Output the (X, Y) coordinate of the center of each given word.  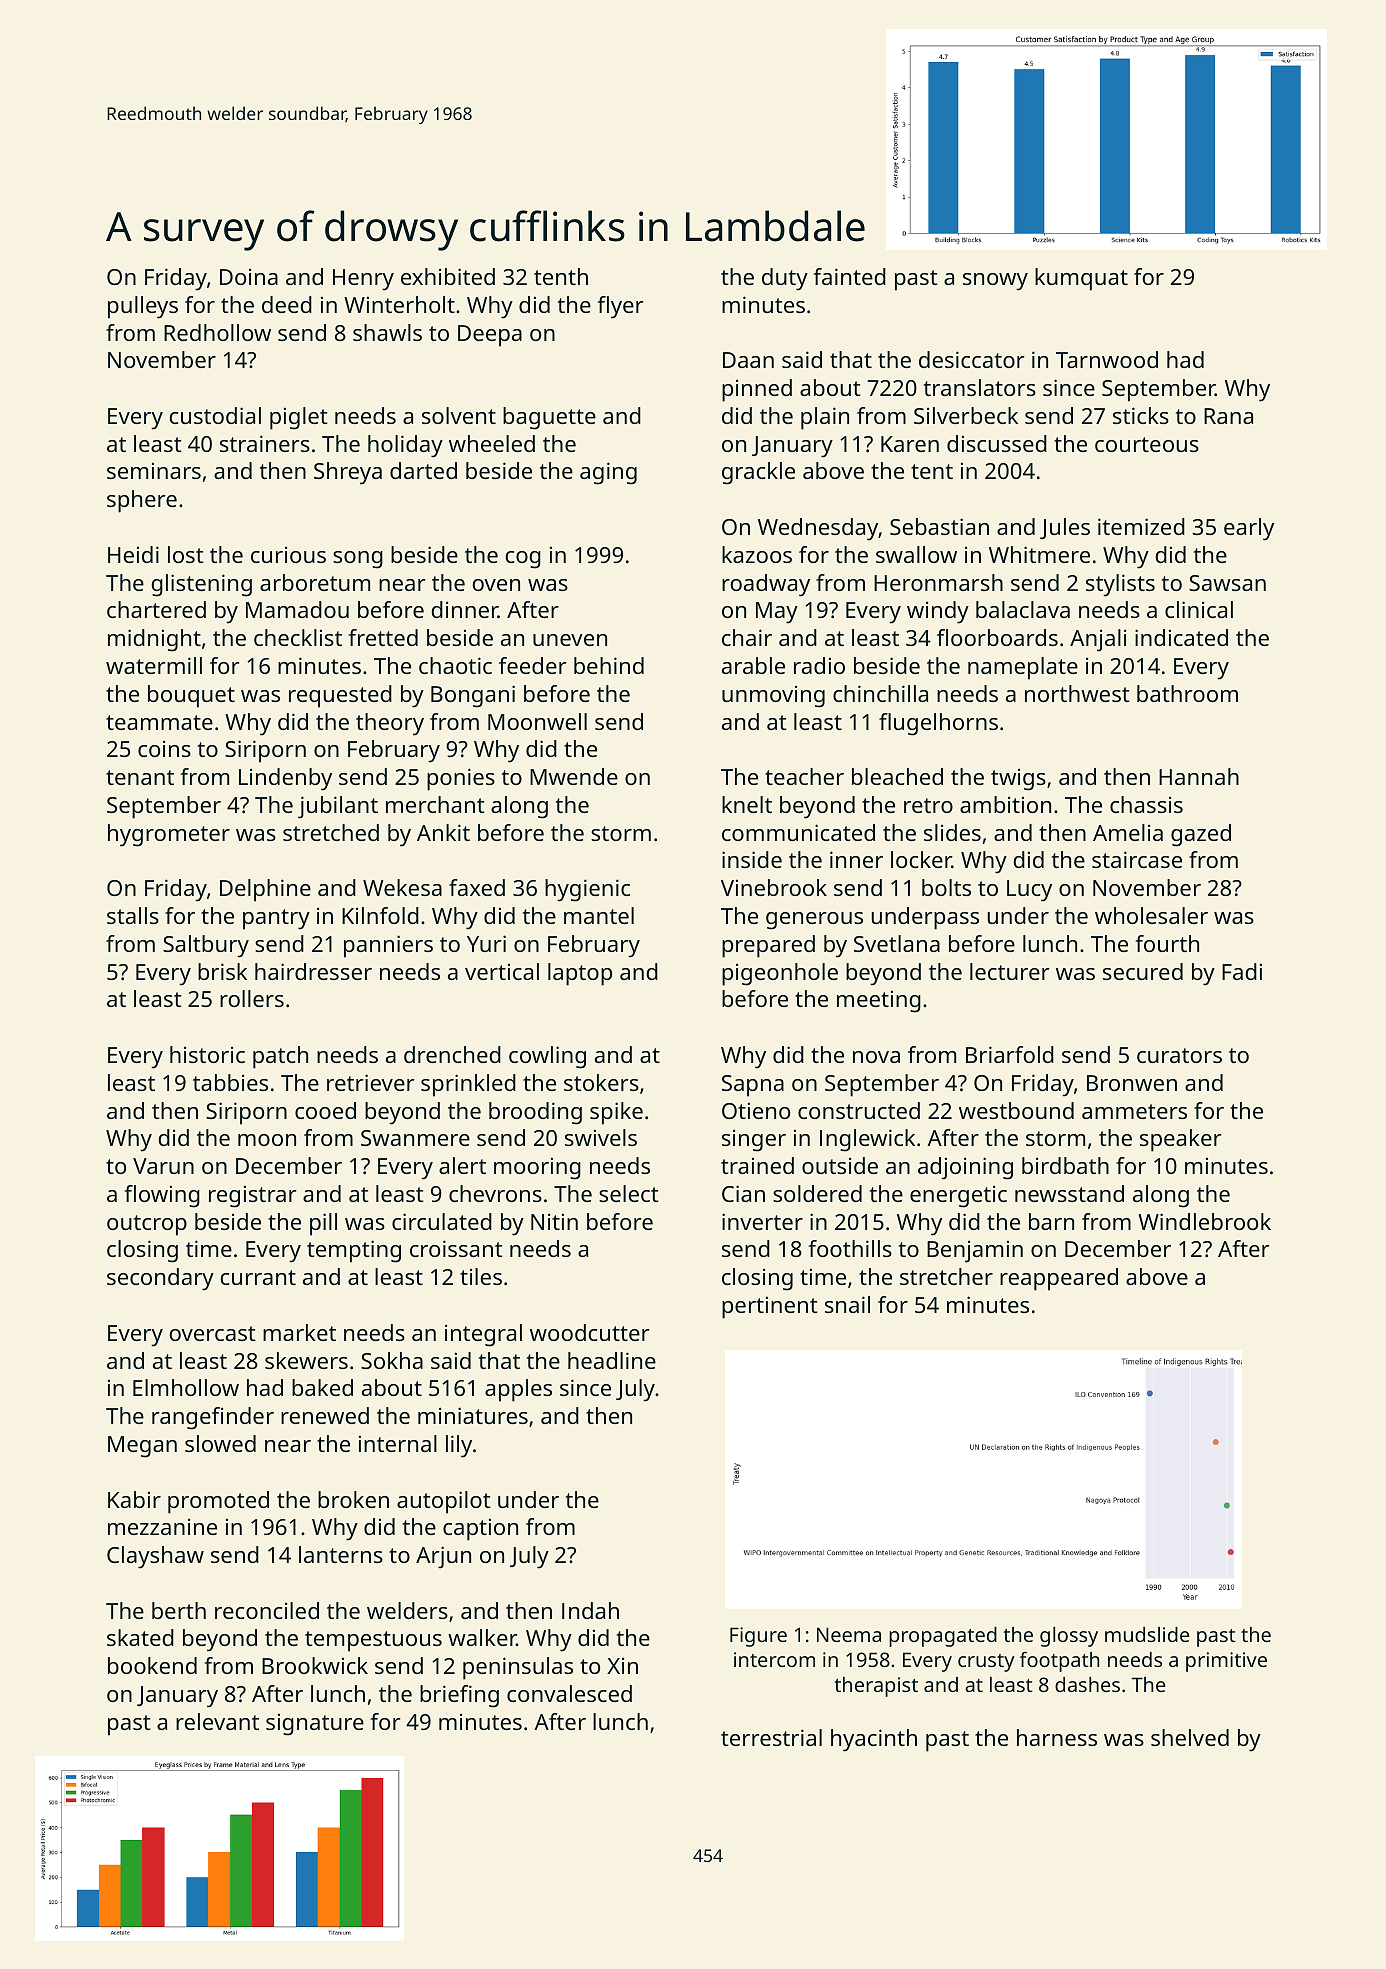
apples (518, 1390)
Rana (1228, 416)
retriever (371, 1082)
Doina (249, 276)
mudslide (1147, 1634)
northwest (1077, 693)
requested (340, 696)
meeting (879, 1001)
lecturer (1010, 971)
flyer (620, 307)
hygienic (587, 890)
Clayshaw (155, 1557)
